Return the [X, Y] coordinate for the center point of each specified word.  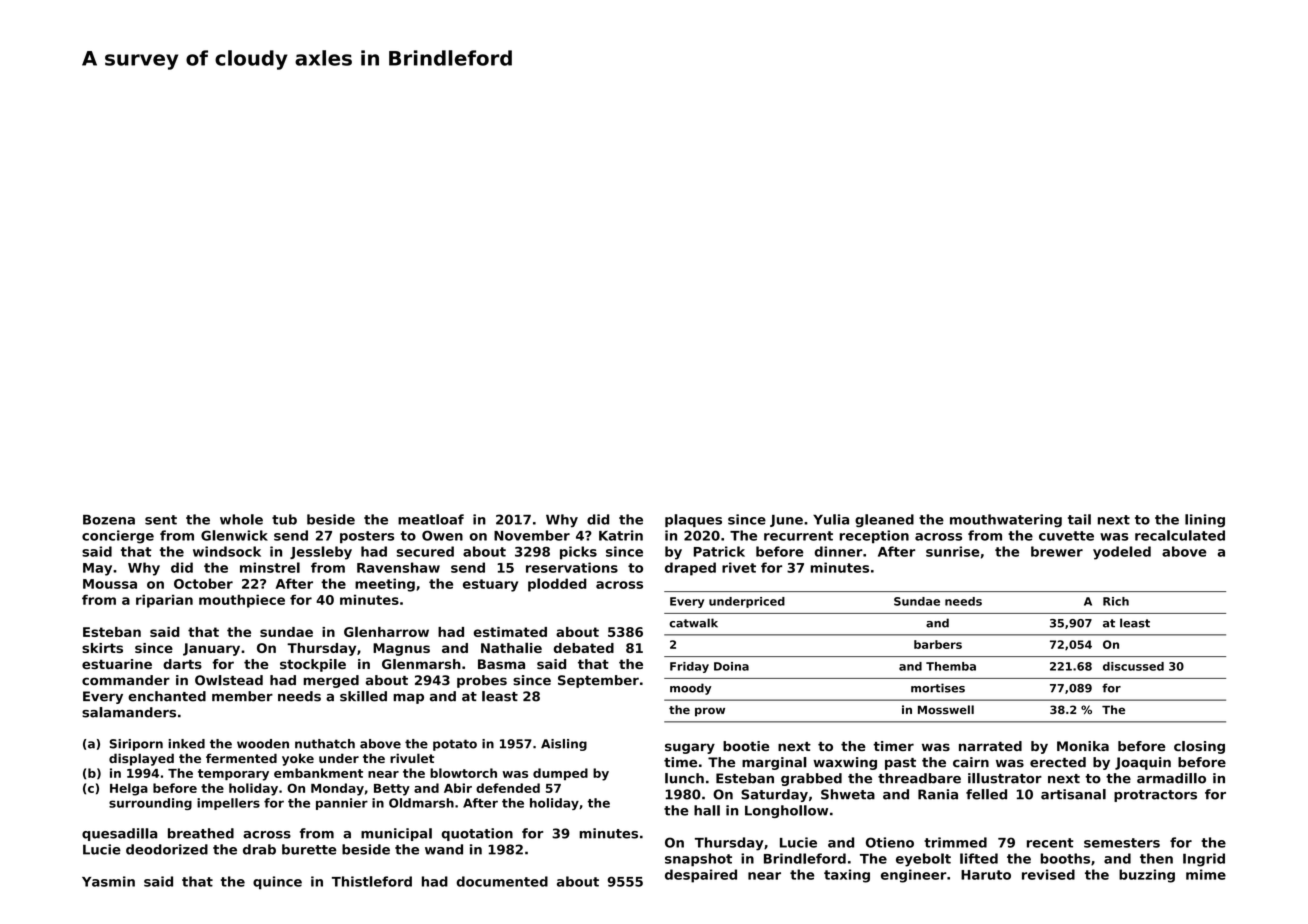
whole [241, 519]
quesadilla [119, 834]
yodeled [1122, 553]
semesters [1122, 843]
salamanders [129, 712]
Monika [1083, 746]
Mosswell [946, 709]
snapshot [698, 860]
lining [1205, 520]
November [532, 535]
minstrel [270, 567]
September [598, 681]
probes [482, 681]
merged [331, 681]
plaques [693, 520]
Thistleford [372, 881]
